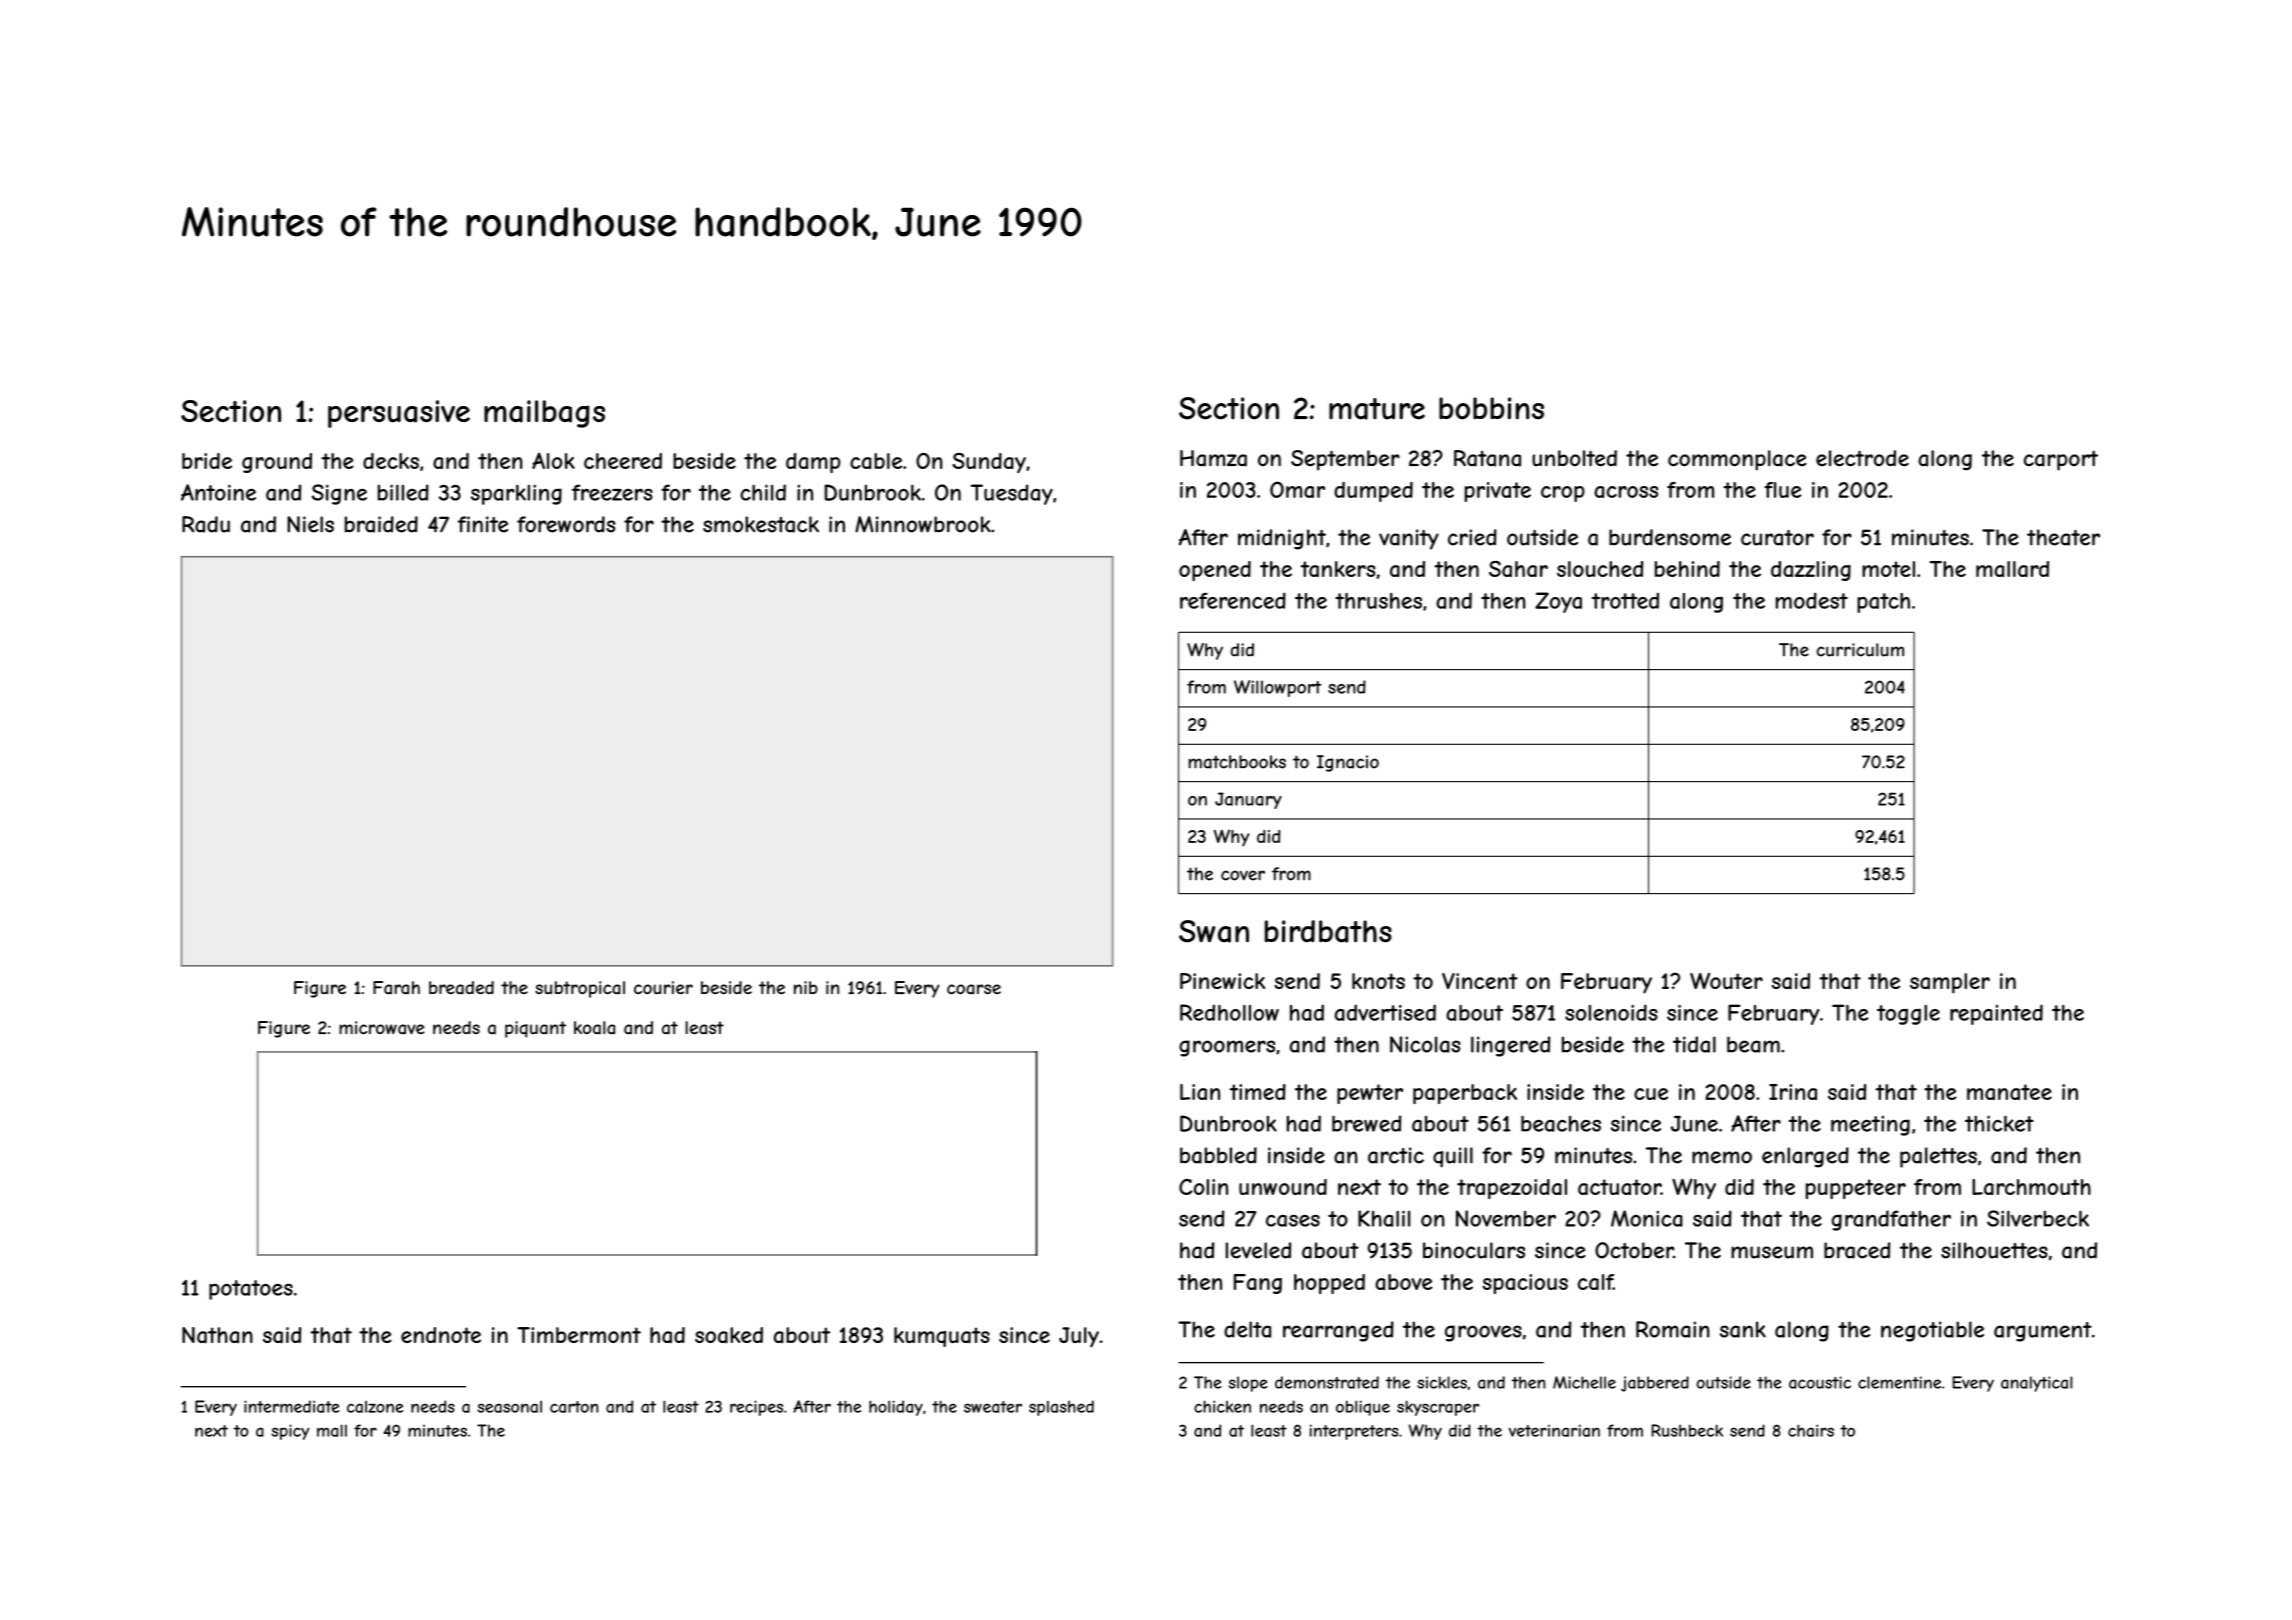 This screenshot has width=2292, height=1620. What do you see at coordinates (1908, 1015) in the screenshot?
I see `toggle` at bounding box center [1908, 1015].
